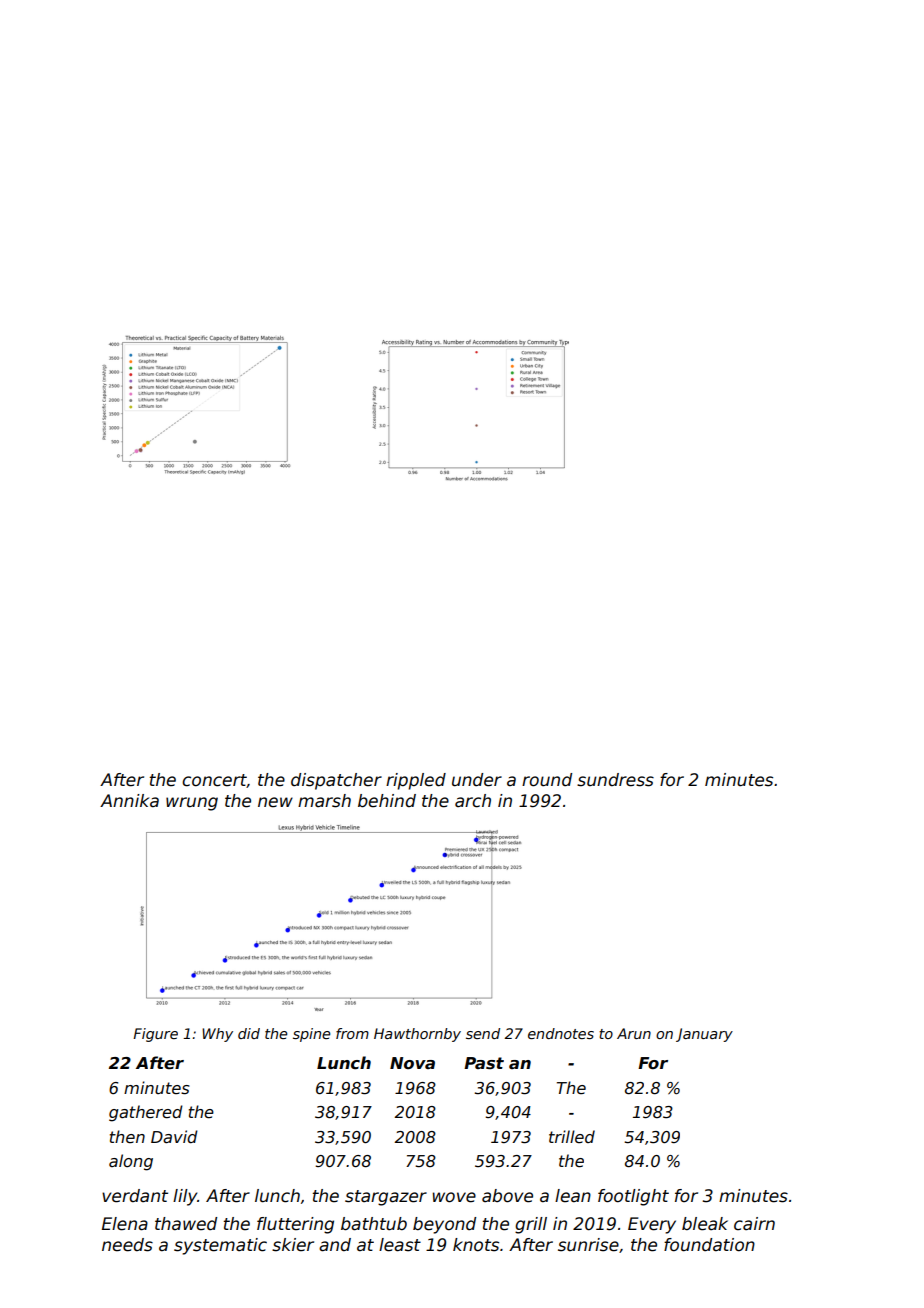  Describe the element at coordinates (633, 1197) in the image. I see `footlight` at that location.
